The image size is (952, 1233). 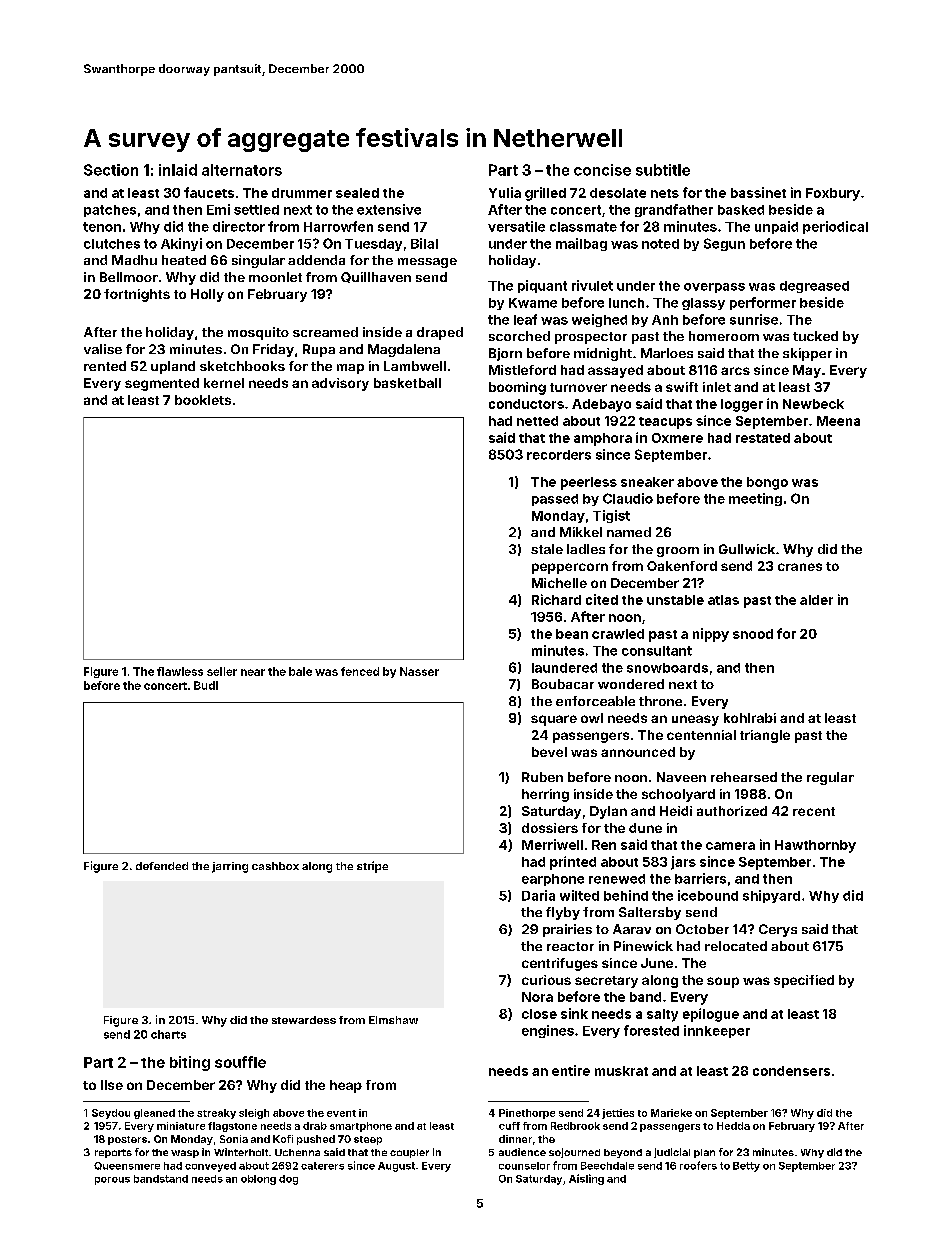 What do you see at coordinates (663, 170) in the screenshot?
I see `subtitle` at bounding box center [663, 170].
